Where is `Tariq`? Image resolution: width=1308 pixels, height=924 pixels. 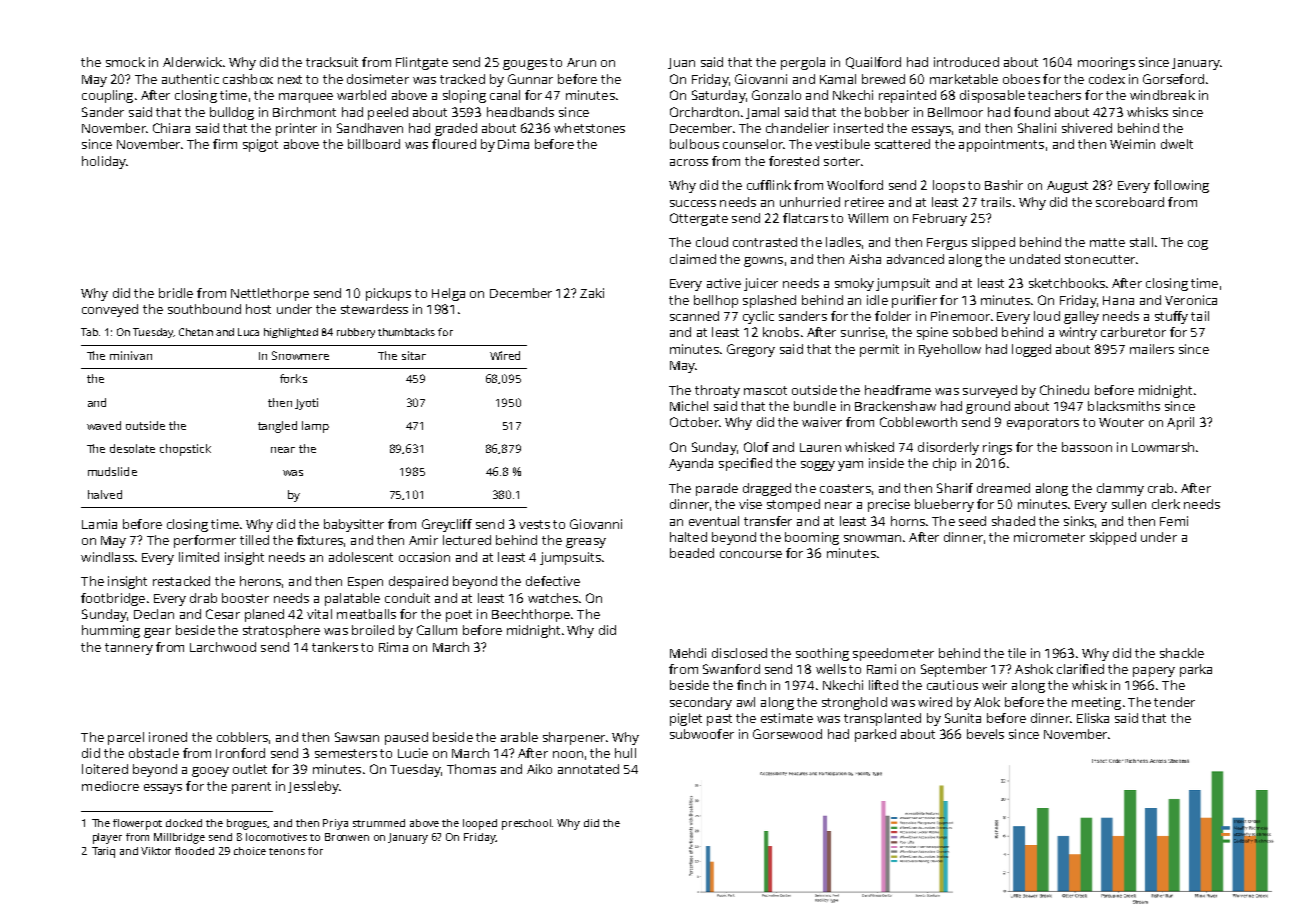
Tariq is located at coordinates (103, 852).
